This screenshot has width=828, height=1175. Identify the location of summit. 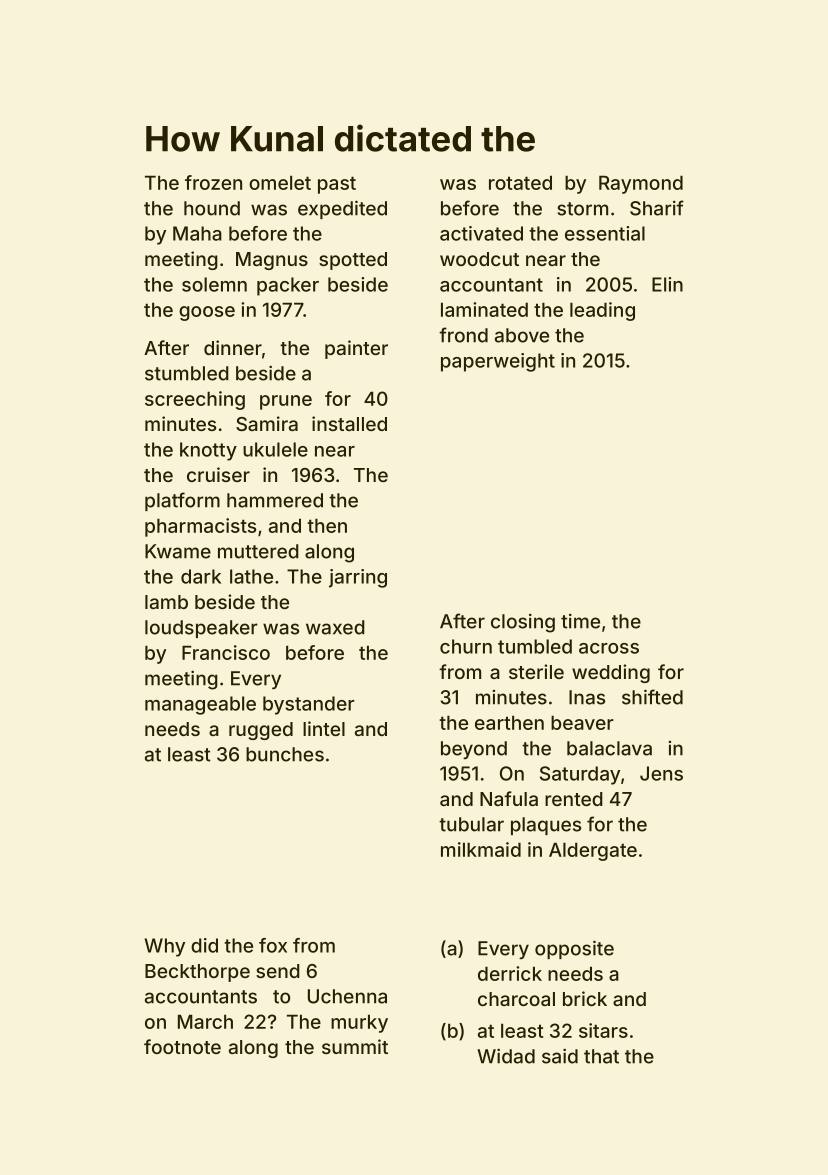
(355, 1046).
